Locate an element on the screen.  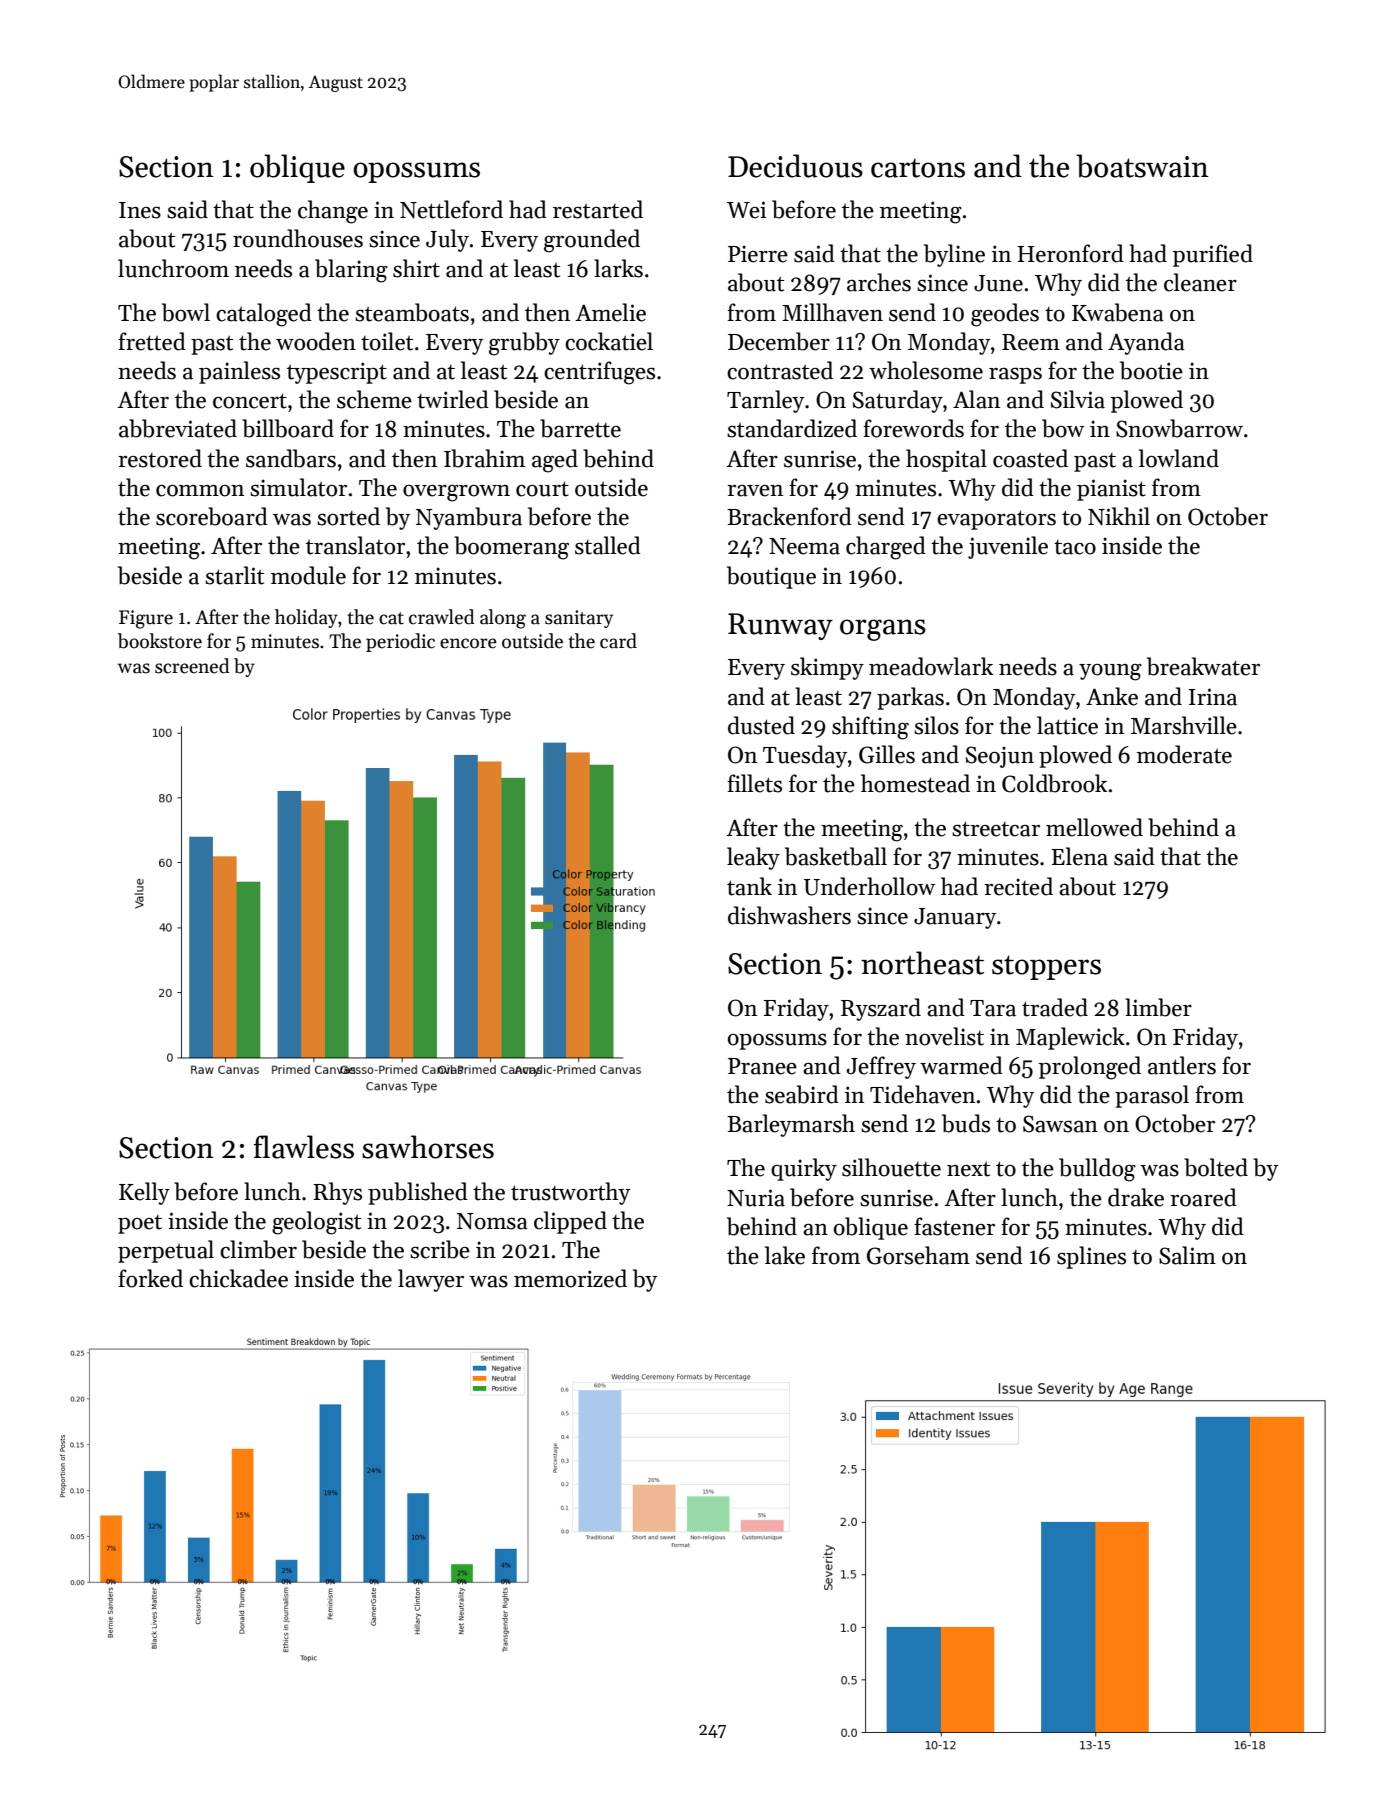
trustworthy is located at coordinates (570, 1193).
